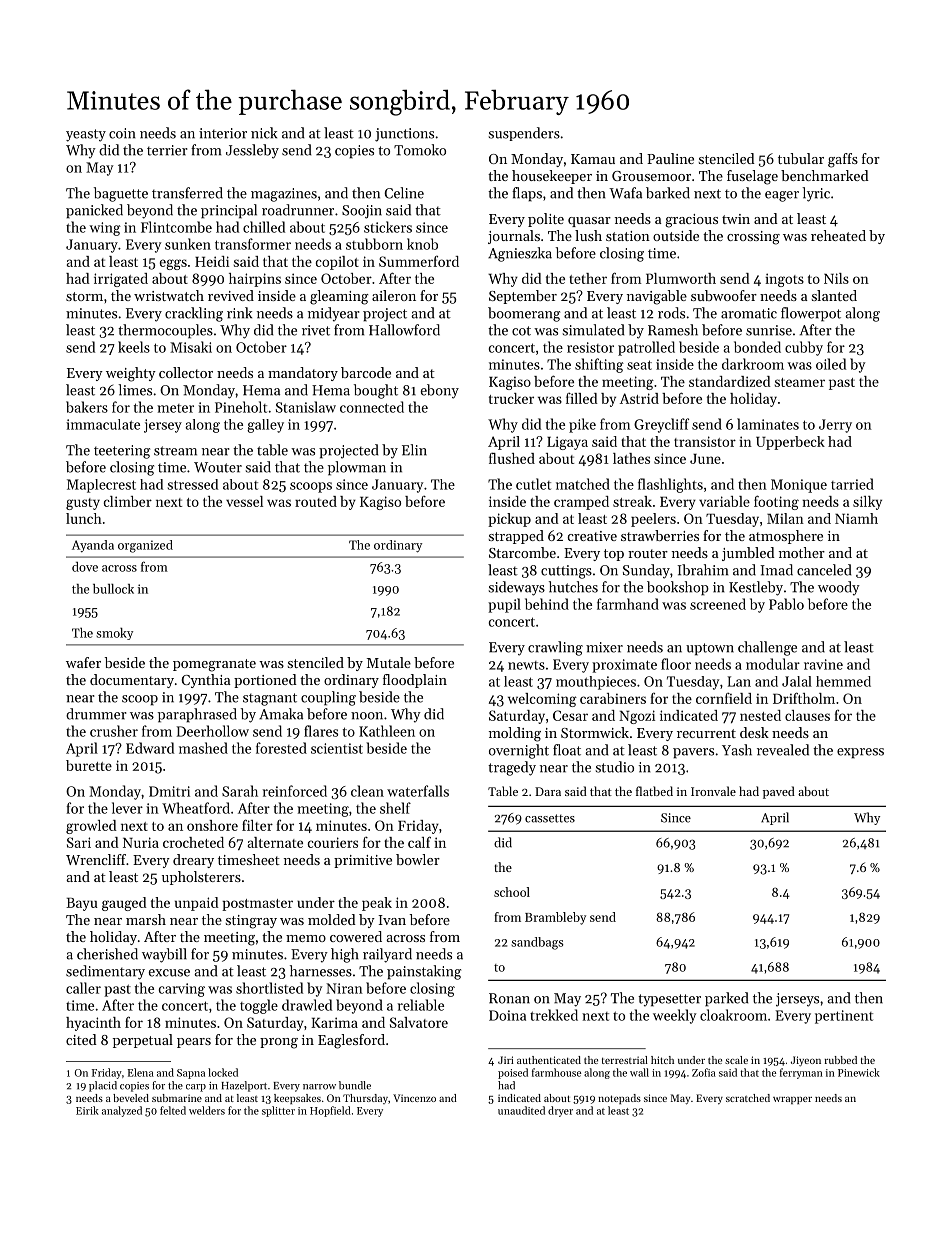 The height and width of the screenshot is (1233, 952). What do you see at coordinates (713, 791) in the screenshot?
I see `Ironvale` at bounding box center [713, 791].
